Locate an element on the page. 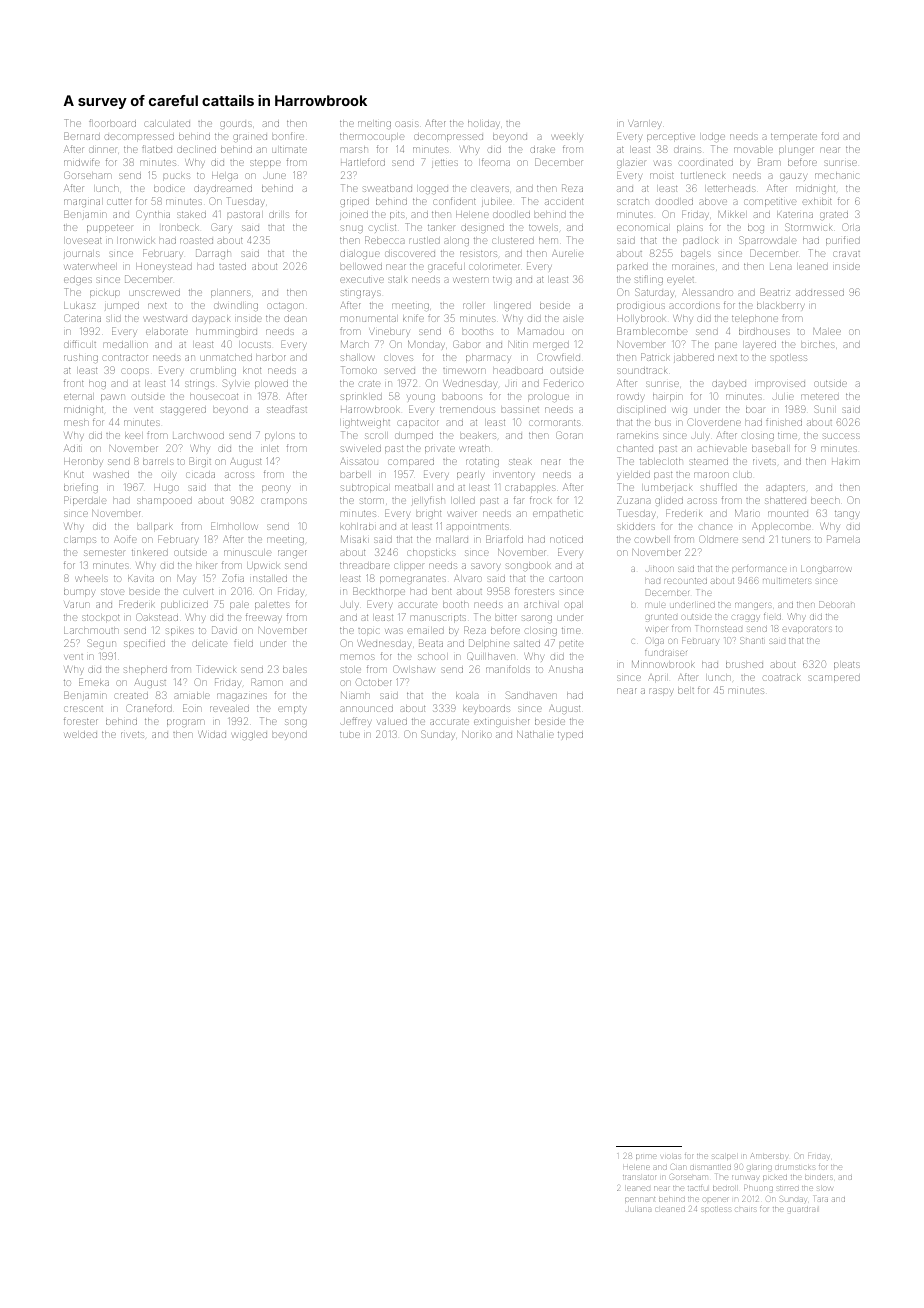  holiday is located at coordinates (484, 124).
